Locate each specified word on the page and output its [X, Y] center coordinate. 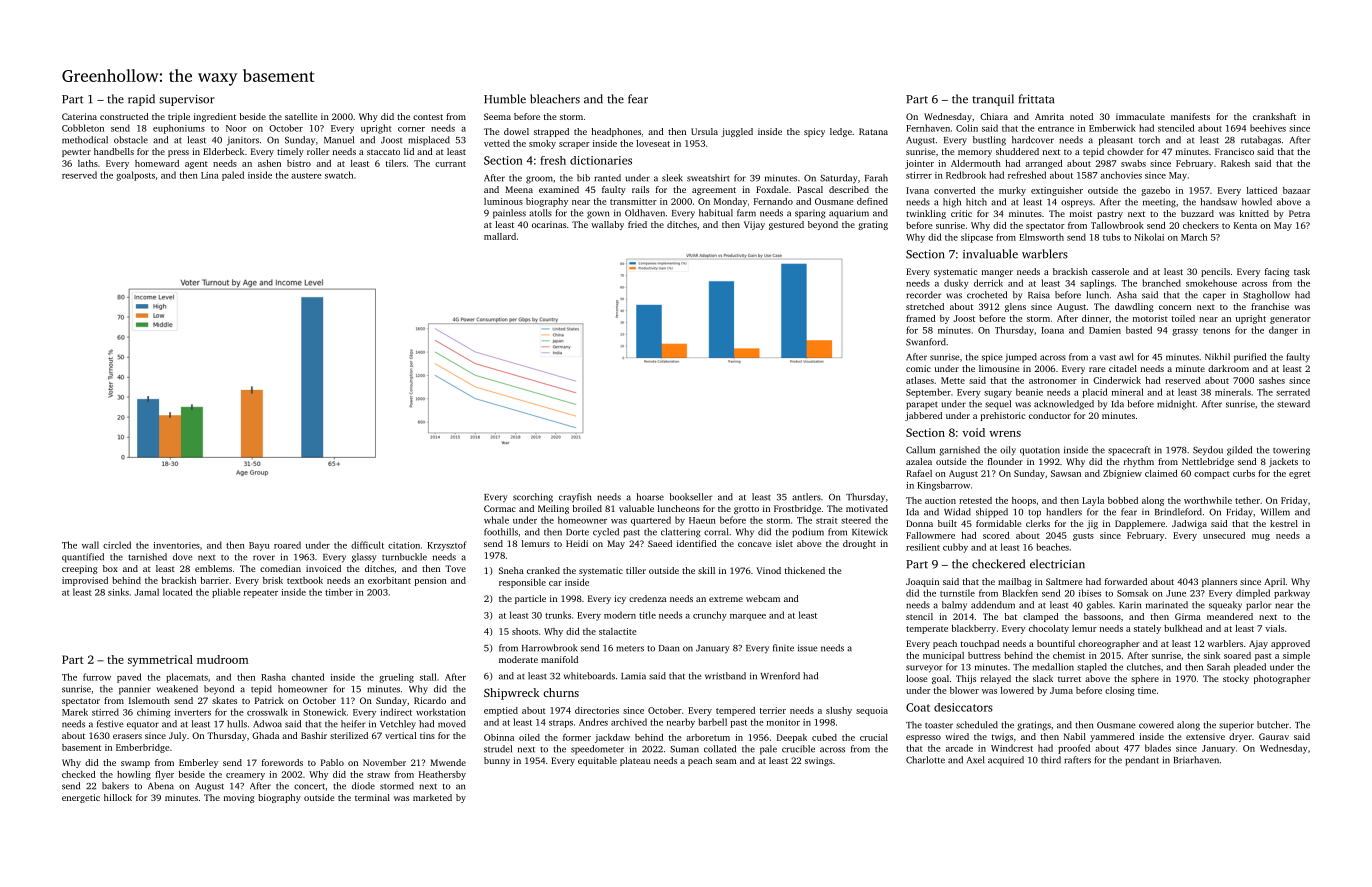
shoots [525, 631]
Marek [75, 712]
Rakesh [1235, 163]
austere [306, 176]
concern [1175, 307]
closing [1120, 691]
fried [637, 224]
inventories [176, 545]
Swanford [926, 342]
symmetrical [160, 661]
